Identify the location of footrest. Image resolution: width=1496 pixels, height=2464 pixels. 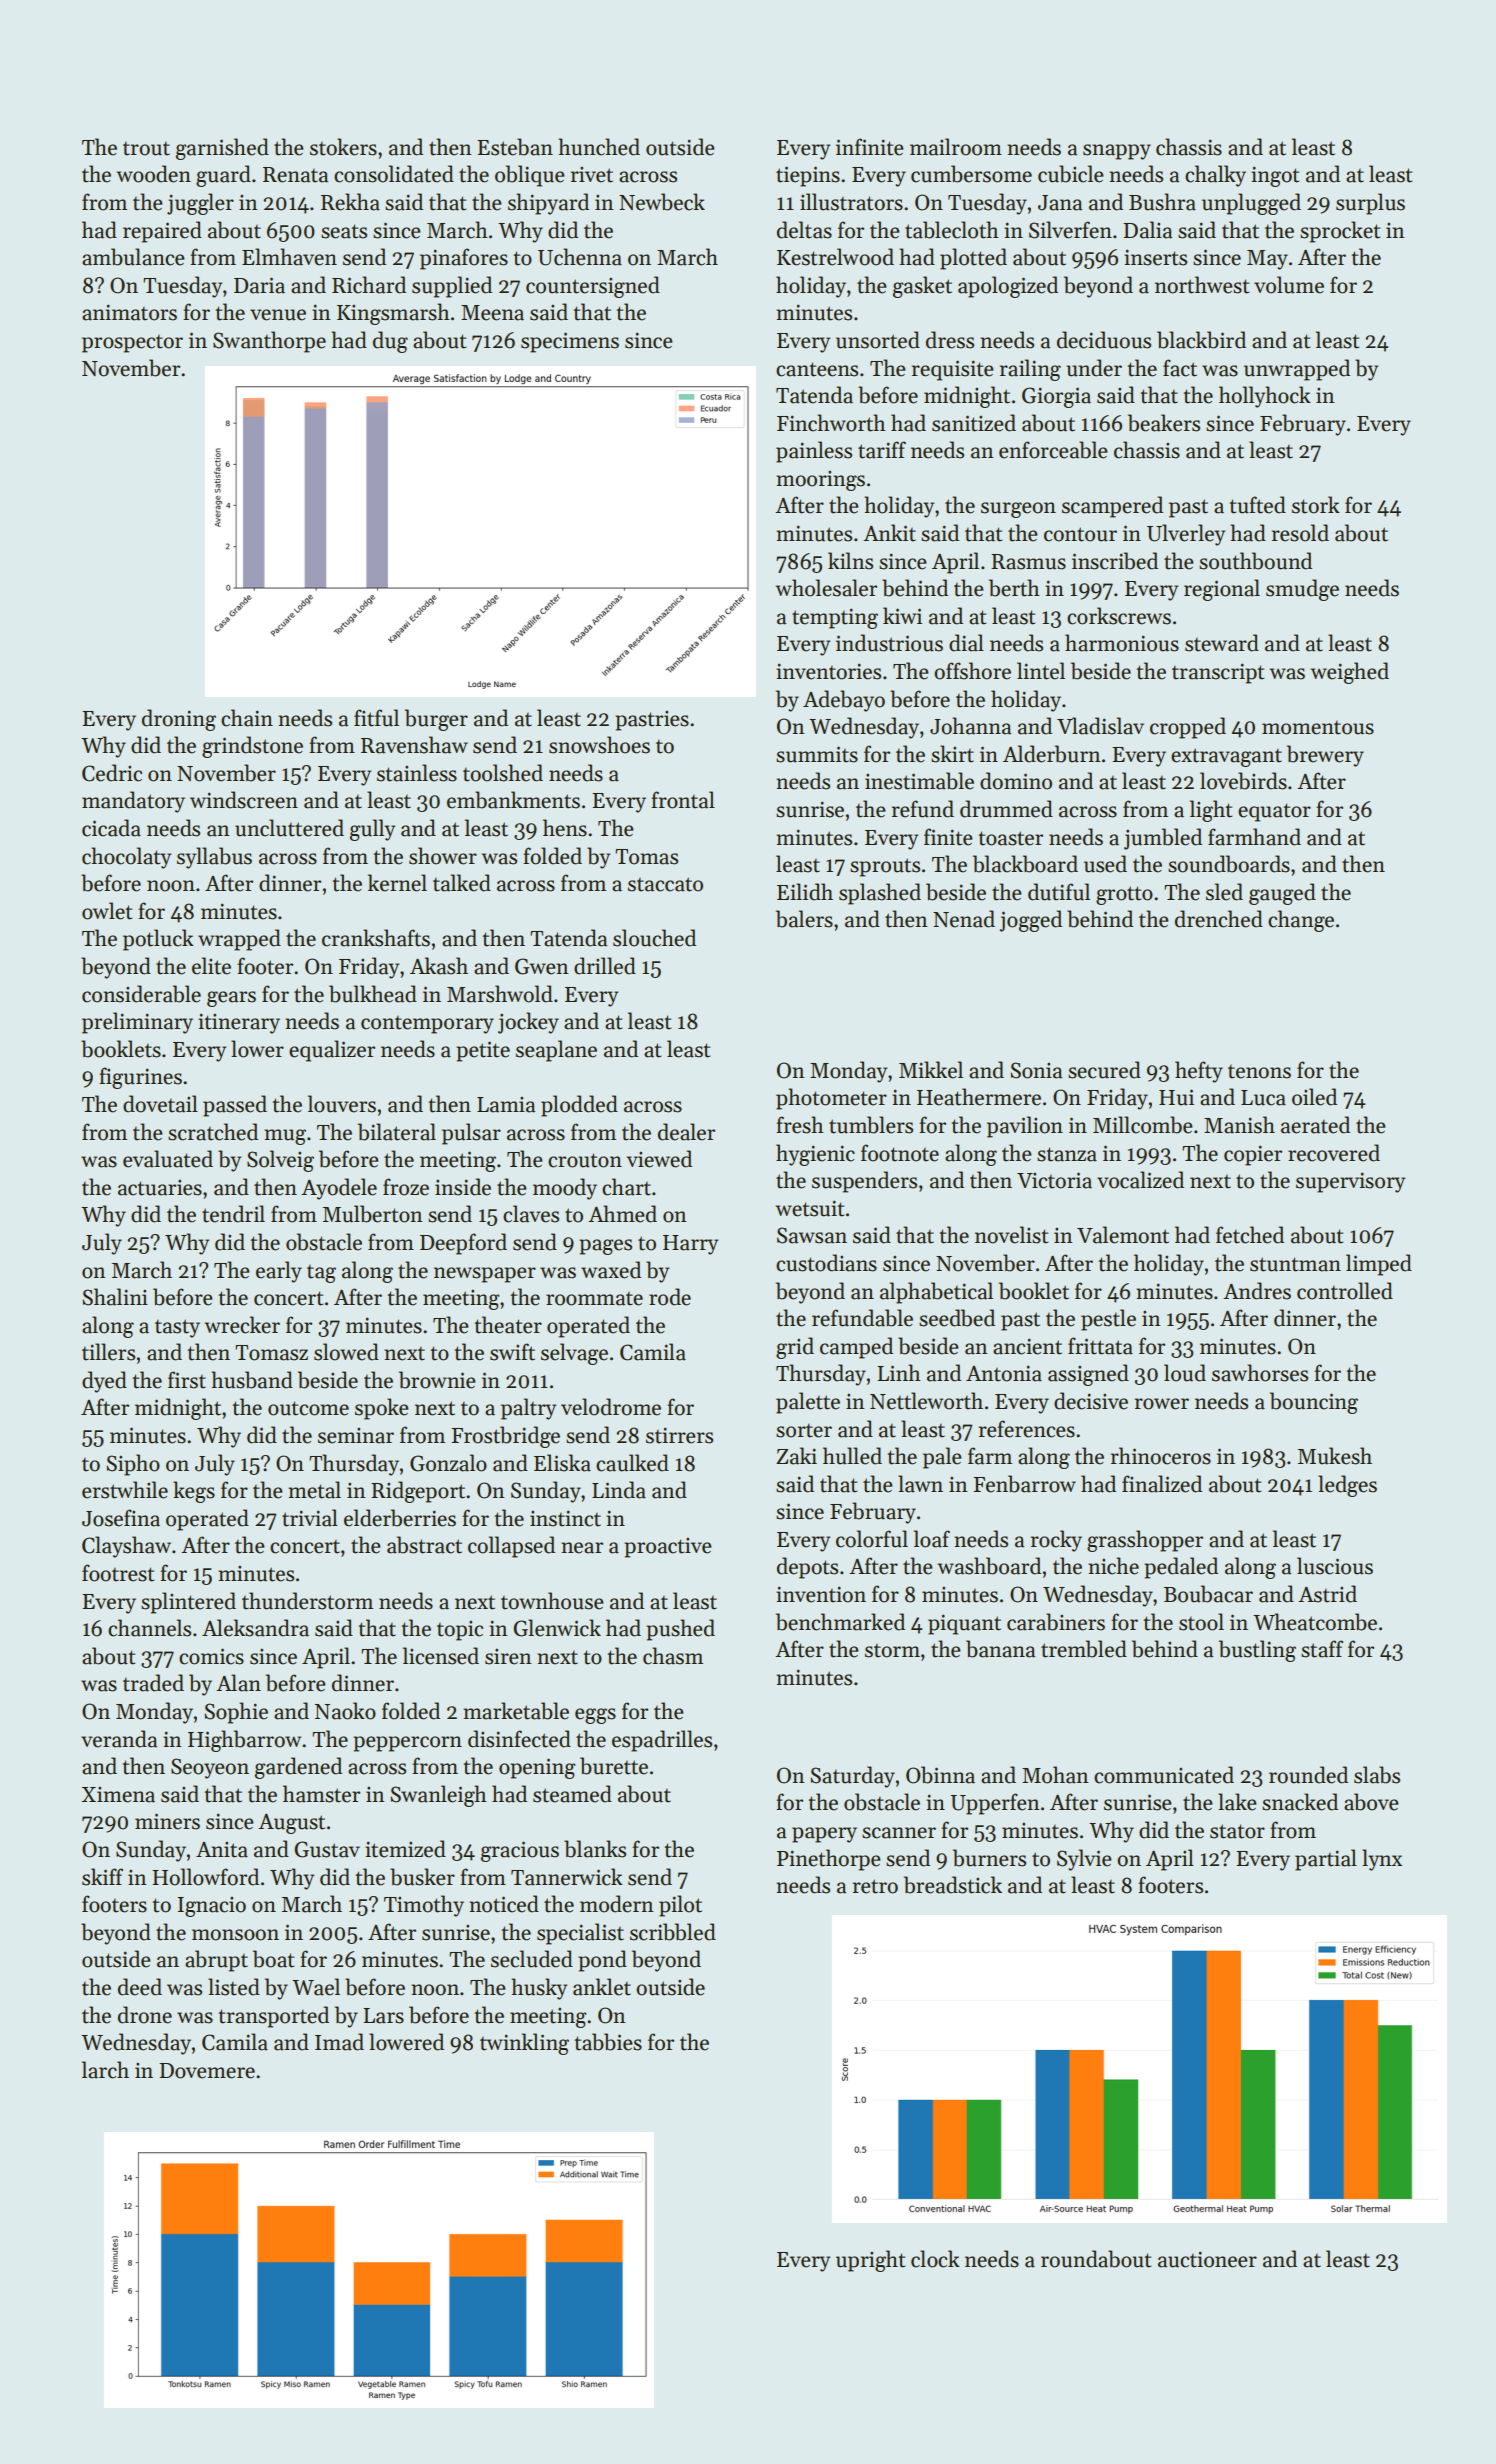
(118, 1573).
